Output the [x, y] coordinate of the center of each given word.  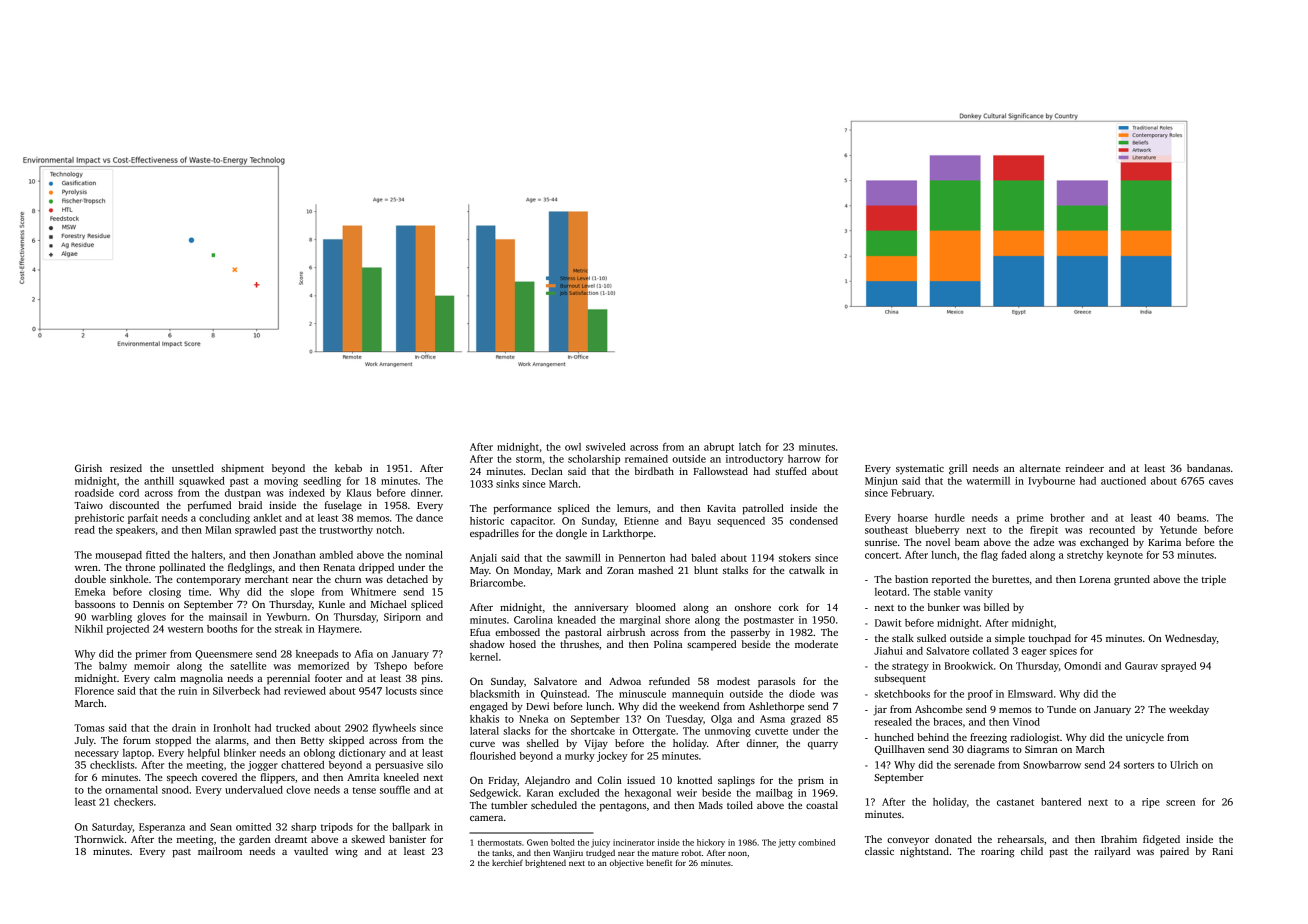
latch [750, 447]
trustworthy [346, 531]
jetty [787, 843]
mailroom [220, 851]
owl [573, 447]
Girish [88, 468]
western [185, 629]
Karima [1164, 542]
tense [364, 790]
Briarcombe [496, 583]
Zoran [620, 570]
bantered [1061, 802]
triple [1214, 580]
